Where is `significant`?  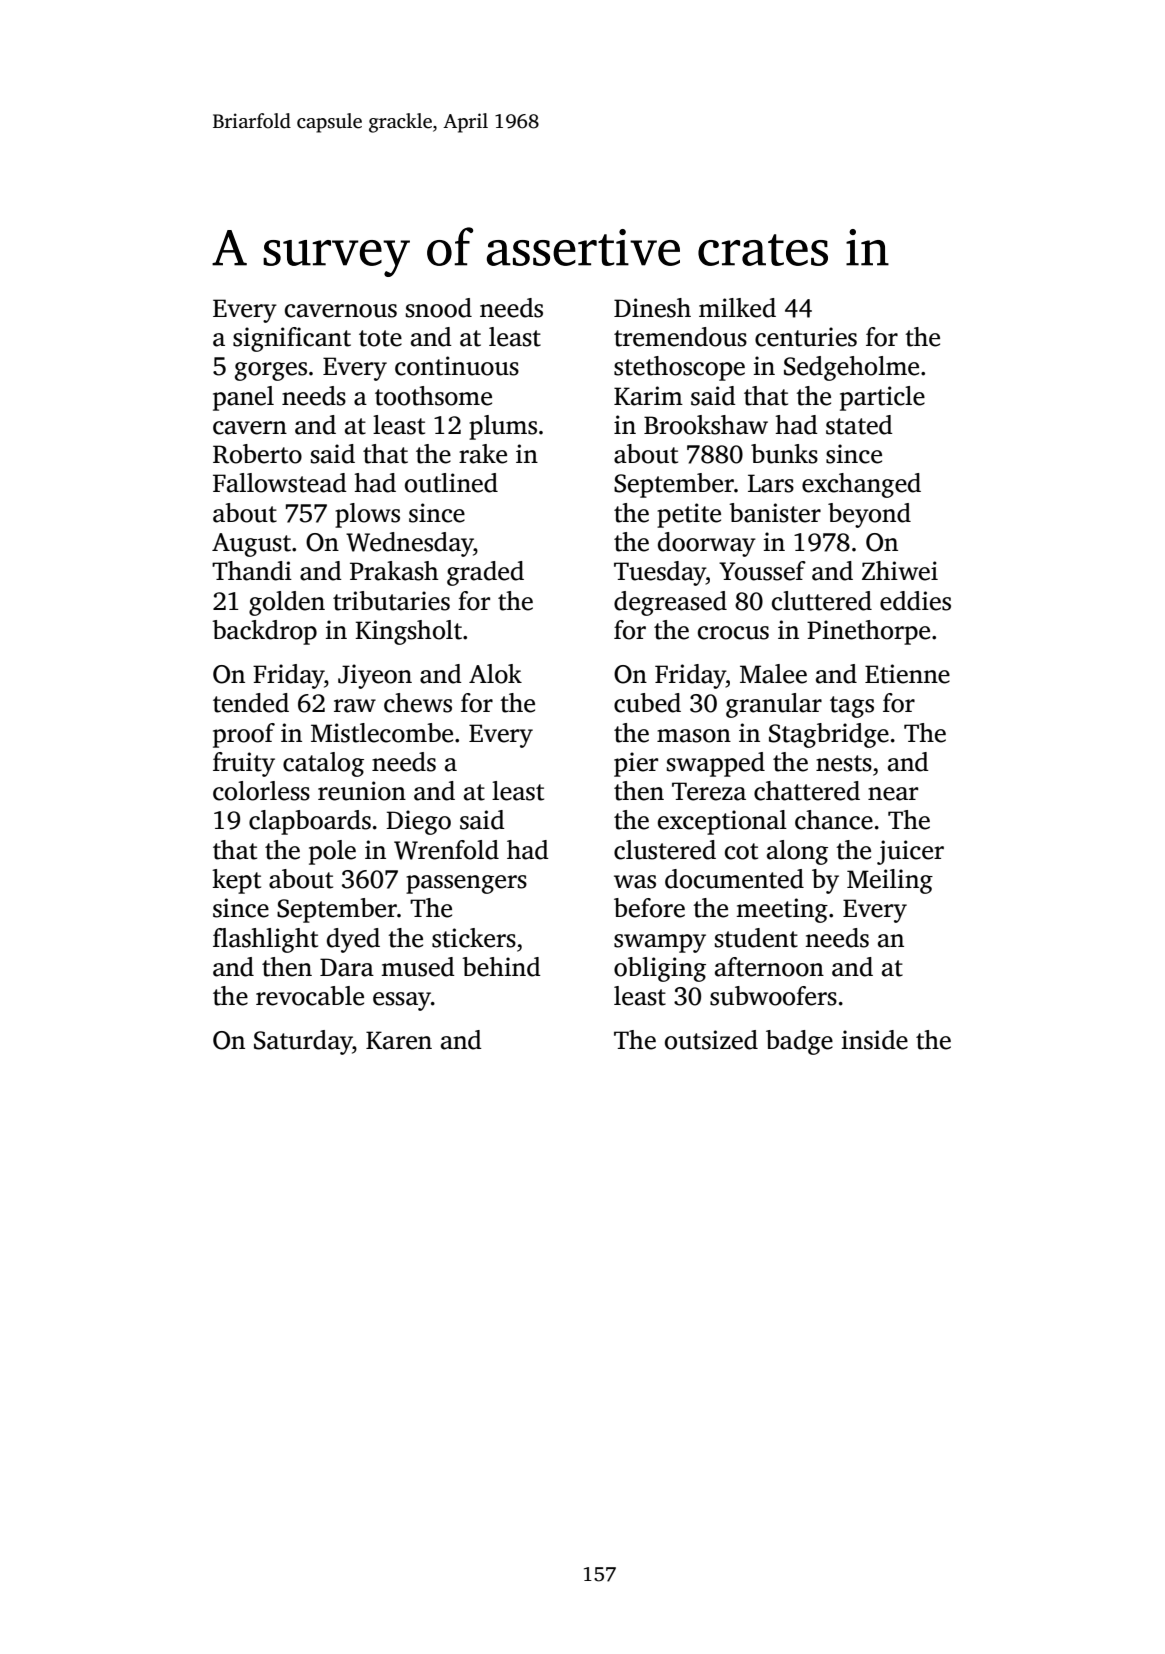
significant is located at coordinates (292, 339).
